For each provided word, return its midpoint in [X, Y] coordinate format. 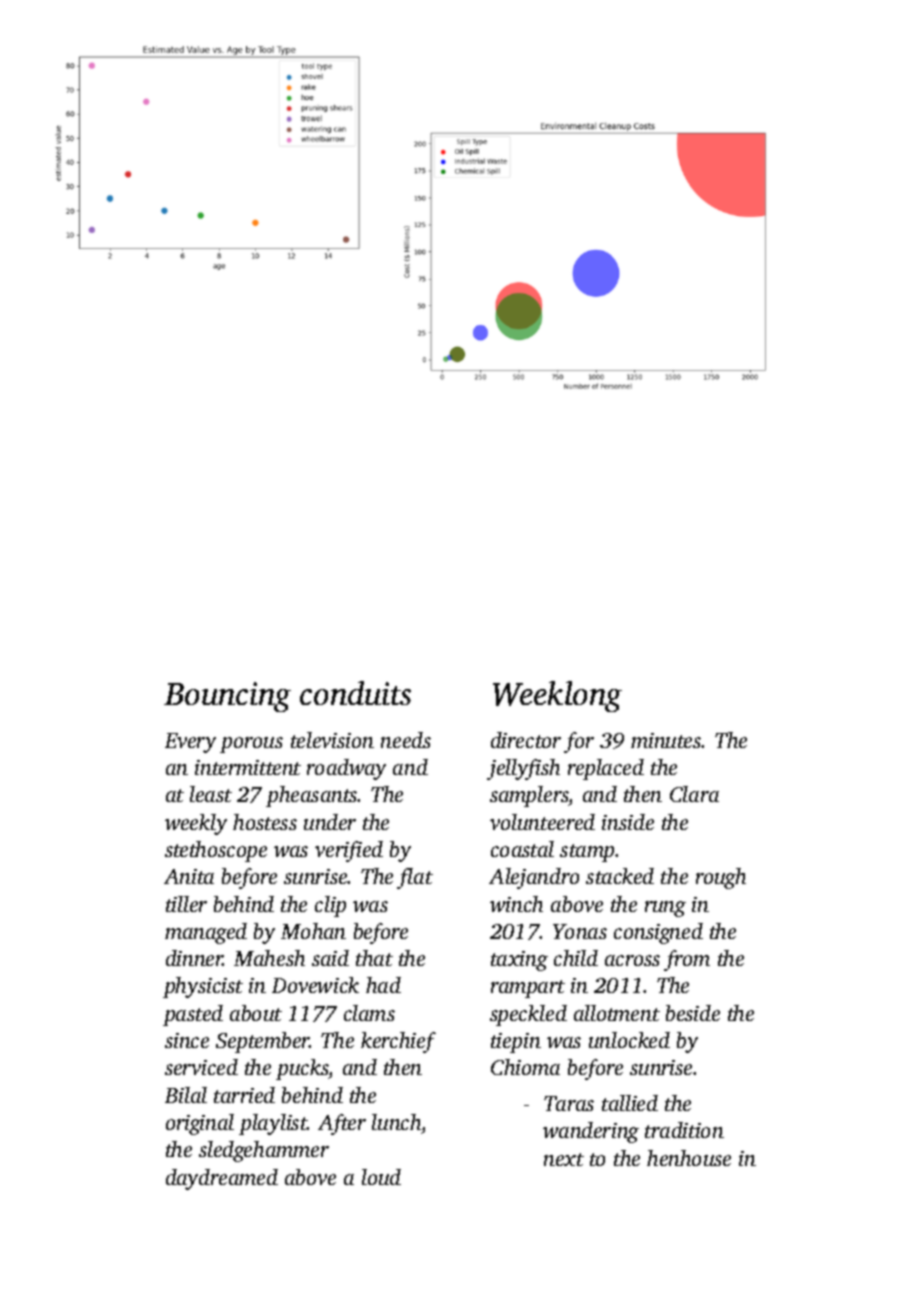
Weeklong [557, 696]
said [330, 958]
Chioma [525, 1067]
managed [206, 933]
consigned [658, 933]
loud [381, 1177]
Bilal [186, 1095]
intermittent [248, 767]
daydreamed [222, 1179]
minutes [666, 740]
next [564, 1159]
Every [190, 743]
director [526, 740]
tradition [684, 1130]
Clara [694, 794]
